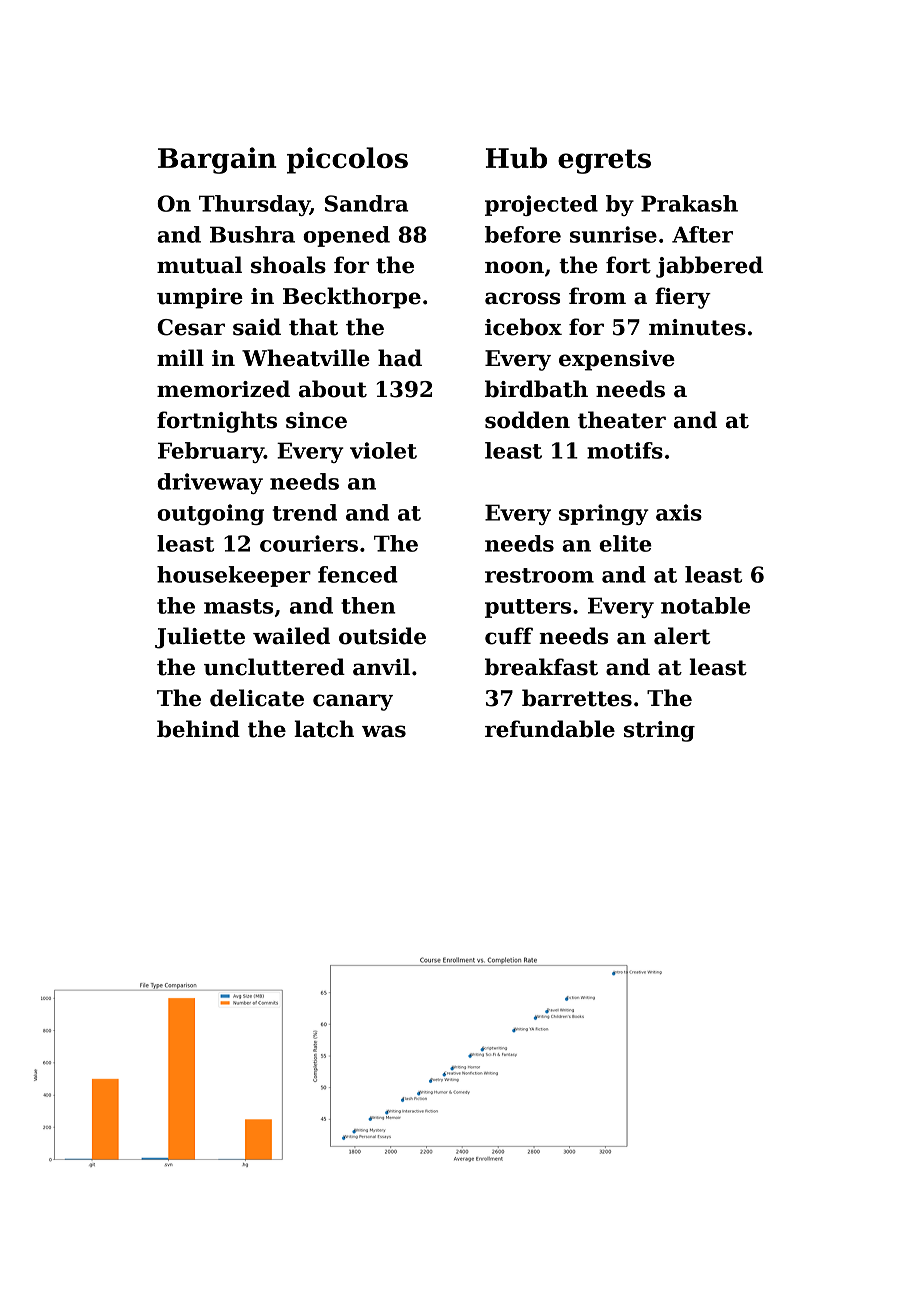 The image size is (924, 1311). Describe the element at coordinates (659, 731) in the document. I see `string` at that location.
